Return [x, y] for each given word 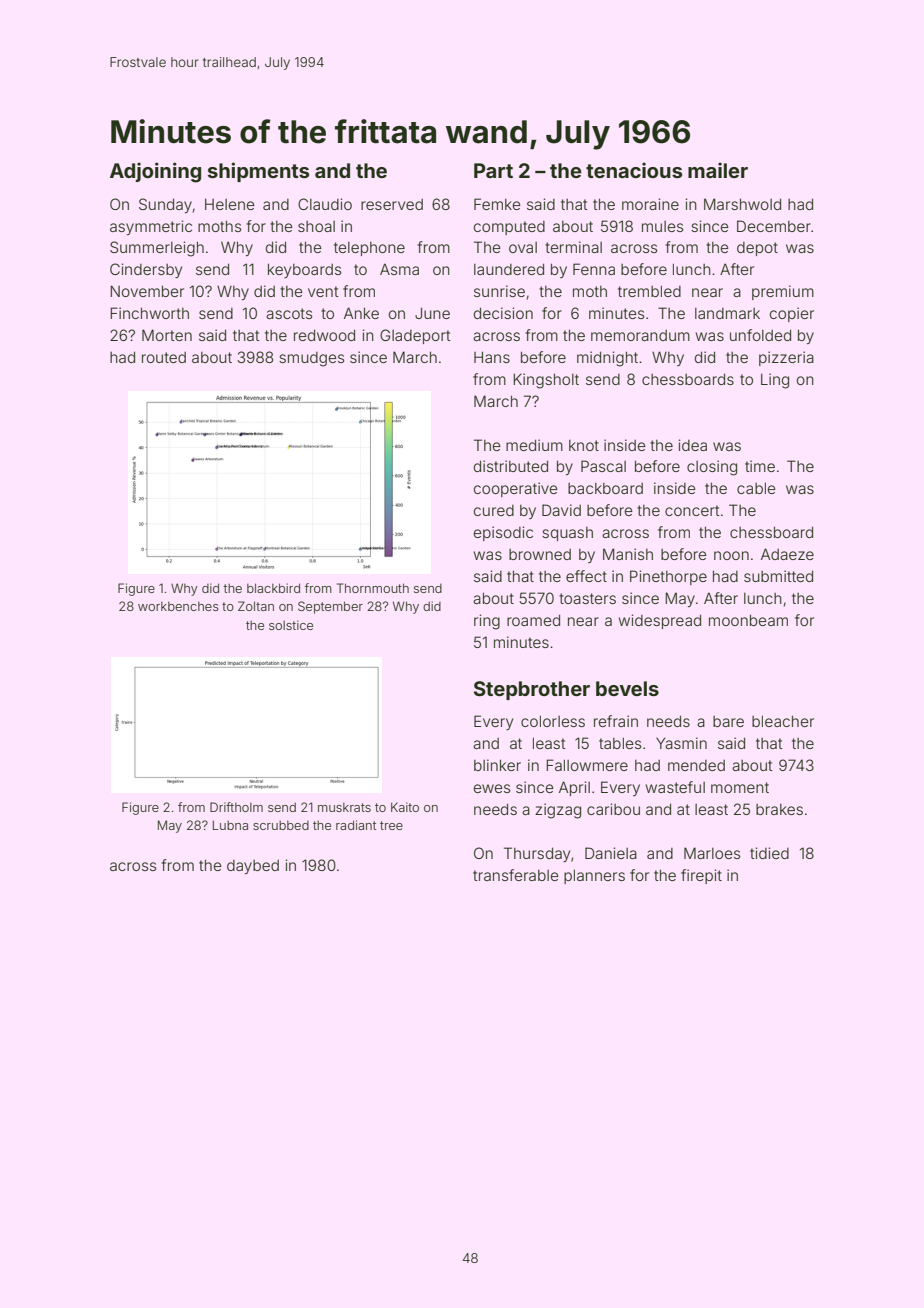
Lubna [230, 825]
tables [620, 743]
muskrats [344, 807]
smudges [311, 359]
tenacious [634, 170]
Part [493, 170]
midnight [607, 359]
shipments [258, 172]
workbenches [178, 606]
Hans [492, 357]
